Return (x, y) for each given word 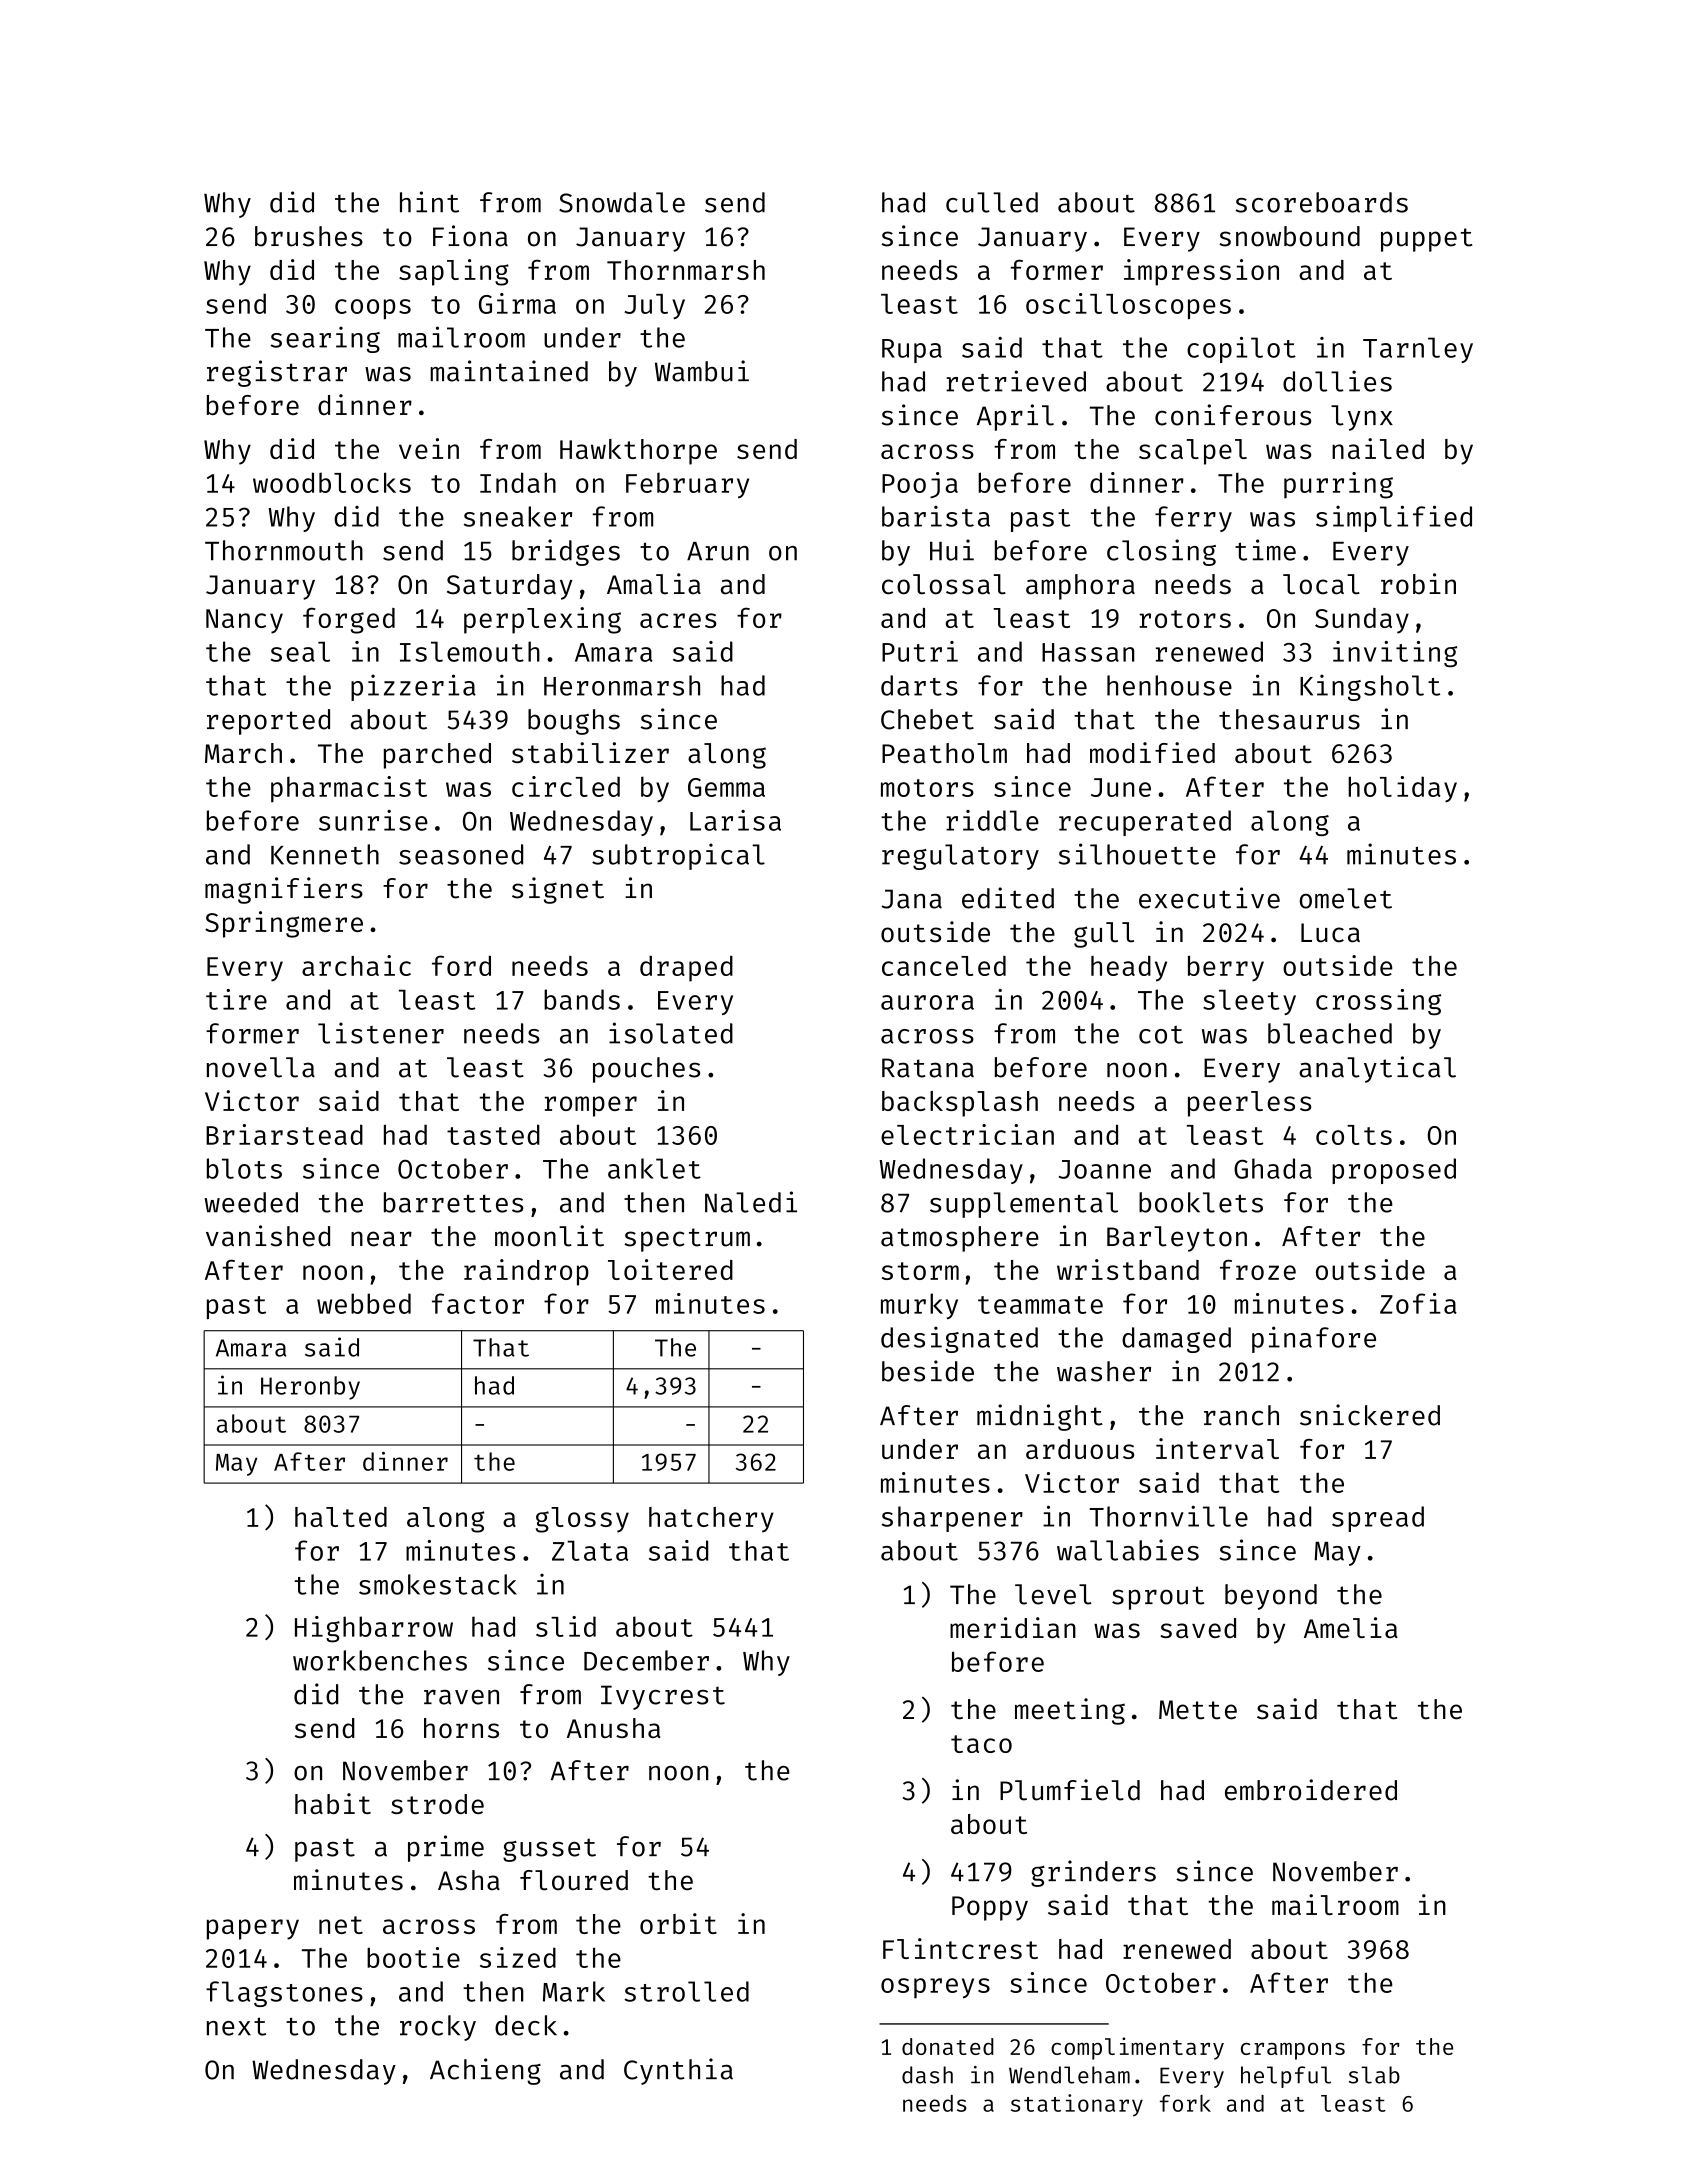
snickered (1370, 1415)
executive (1209, 898)
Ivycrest (663, 1697)
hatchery (711, 1520)
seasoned (461, 854)
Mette (1198, 1710)
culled (992, 202)
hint (429, 202)
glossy (582, 1520)
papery (253, 1929)
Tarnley (1418, 350)
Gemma (726, 787)
